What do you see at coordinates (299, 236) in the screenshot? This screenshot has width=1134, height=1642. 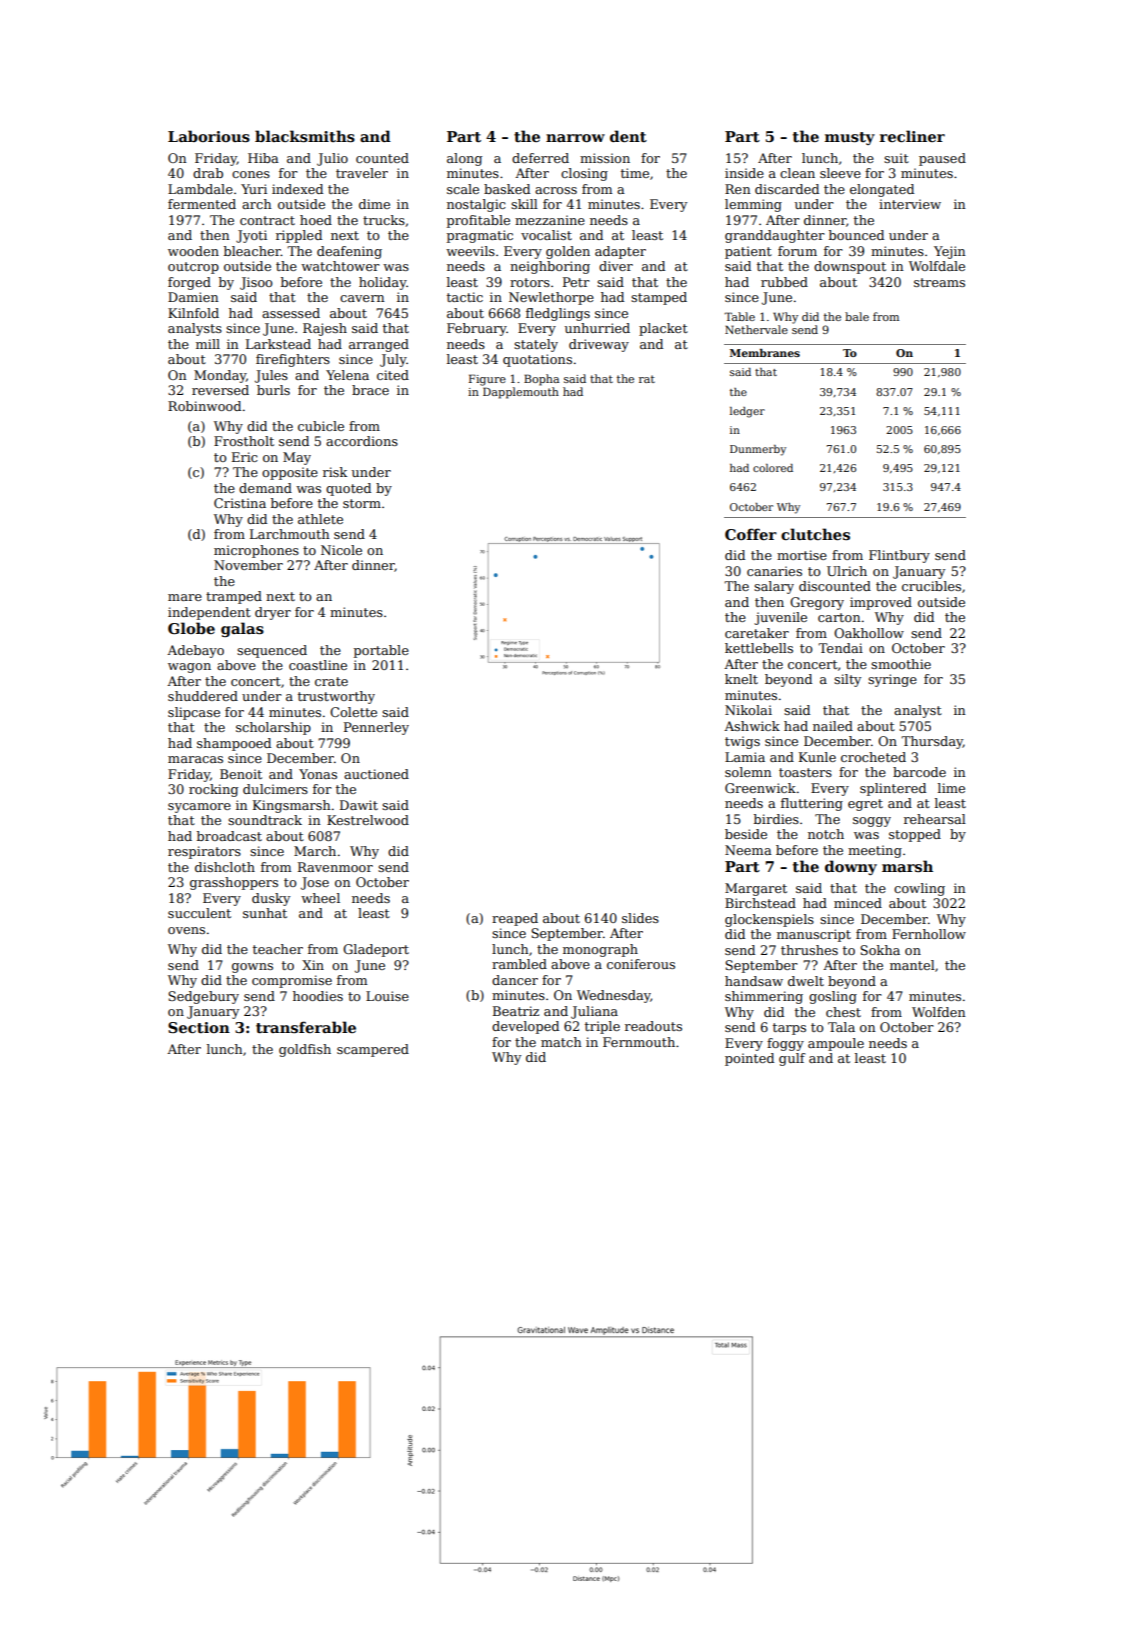 I see `rippled` at bounding box center [299, 236].
